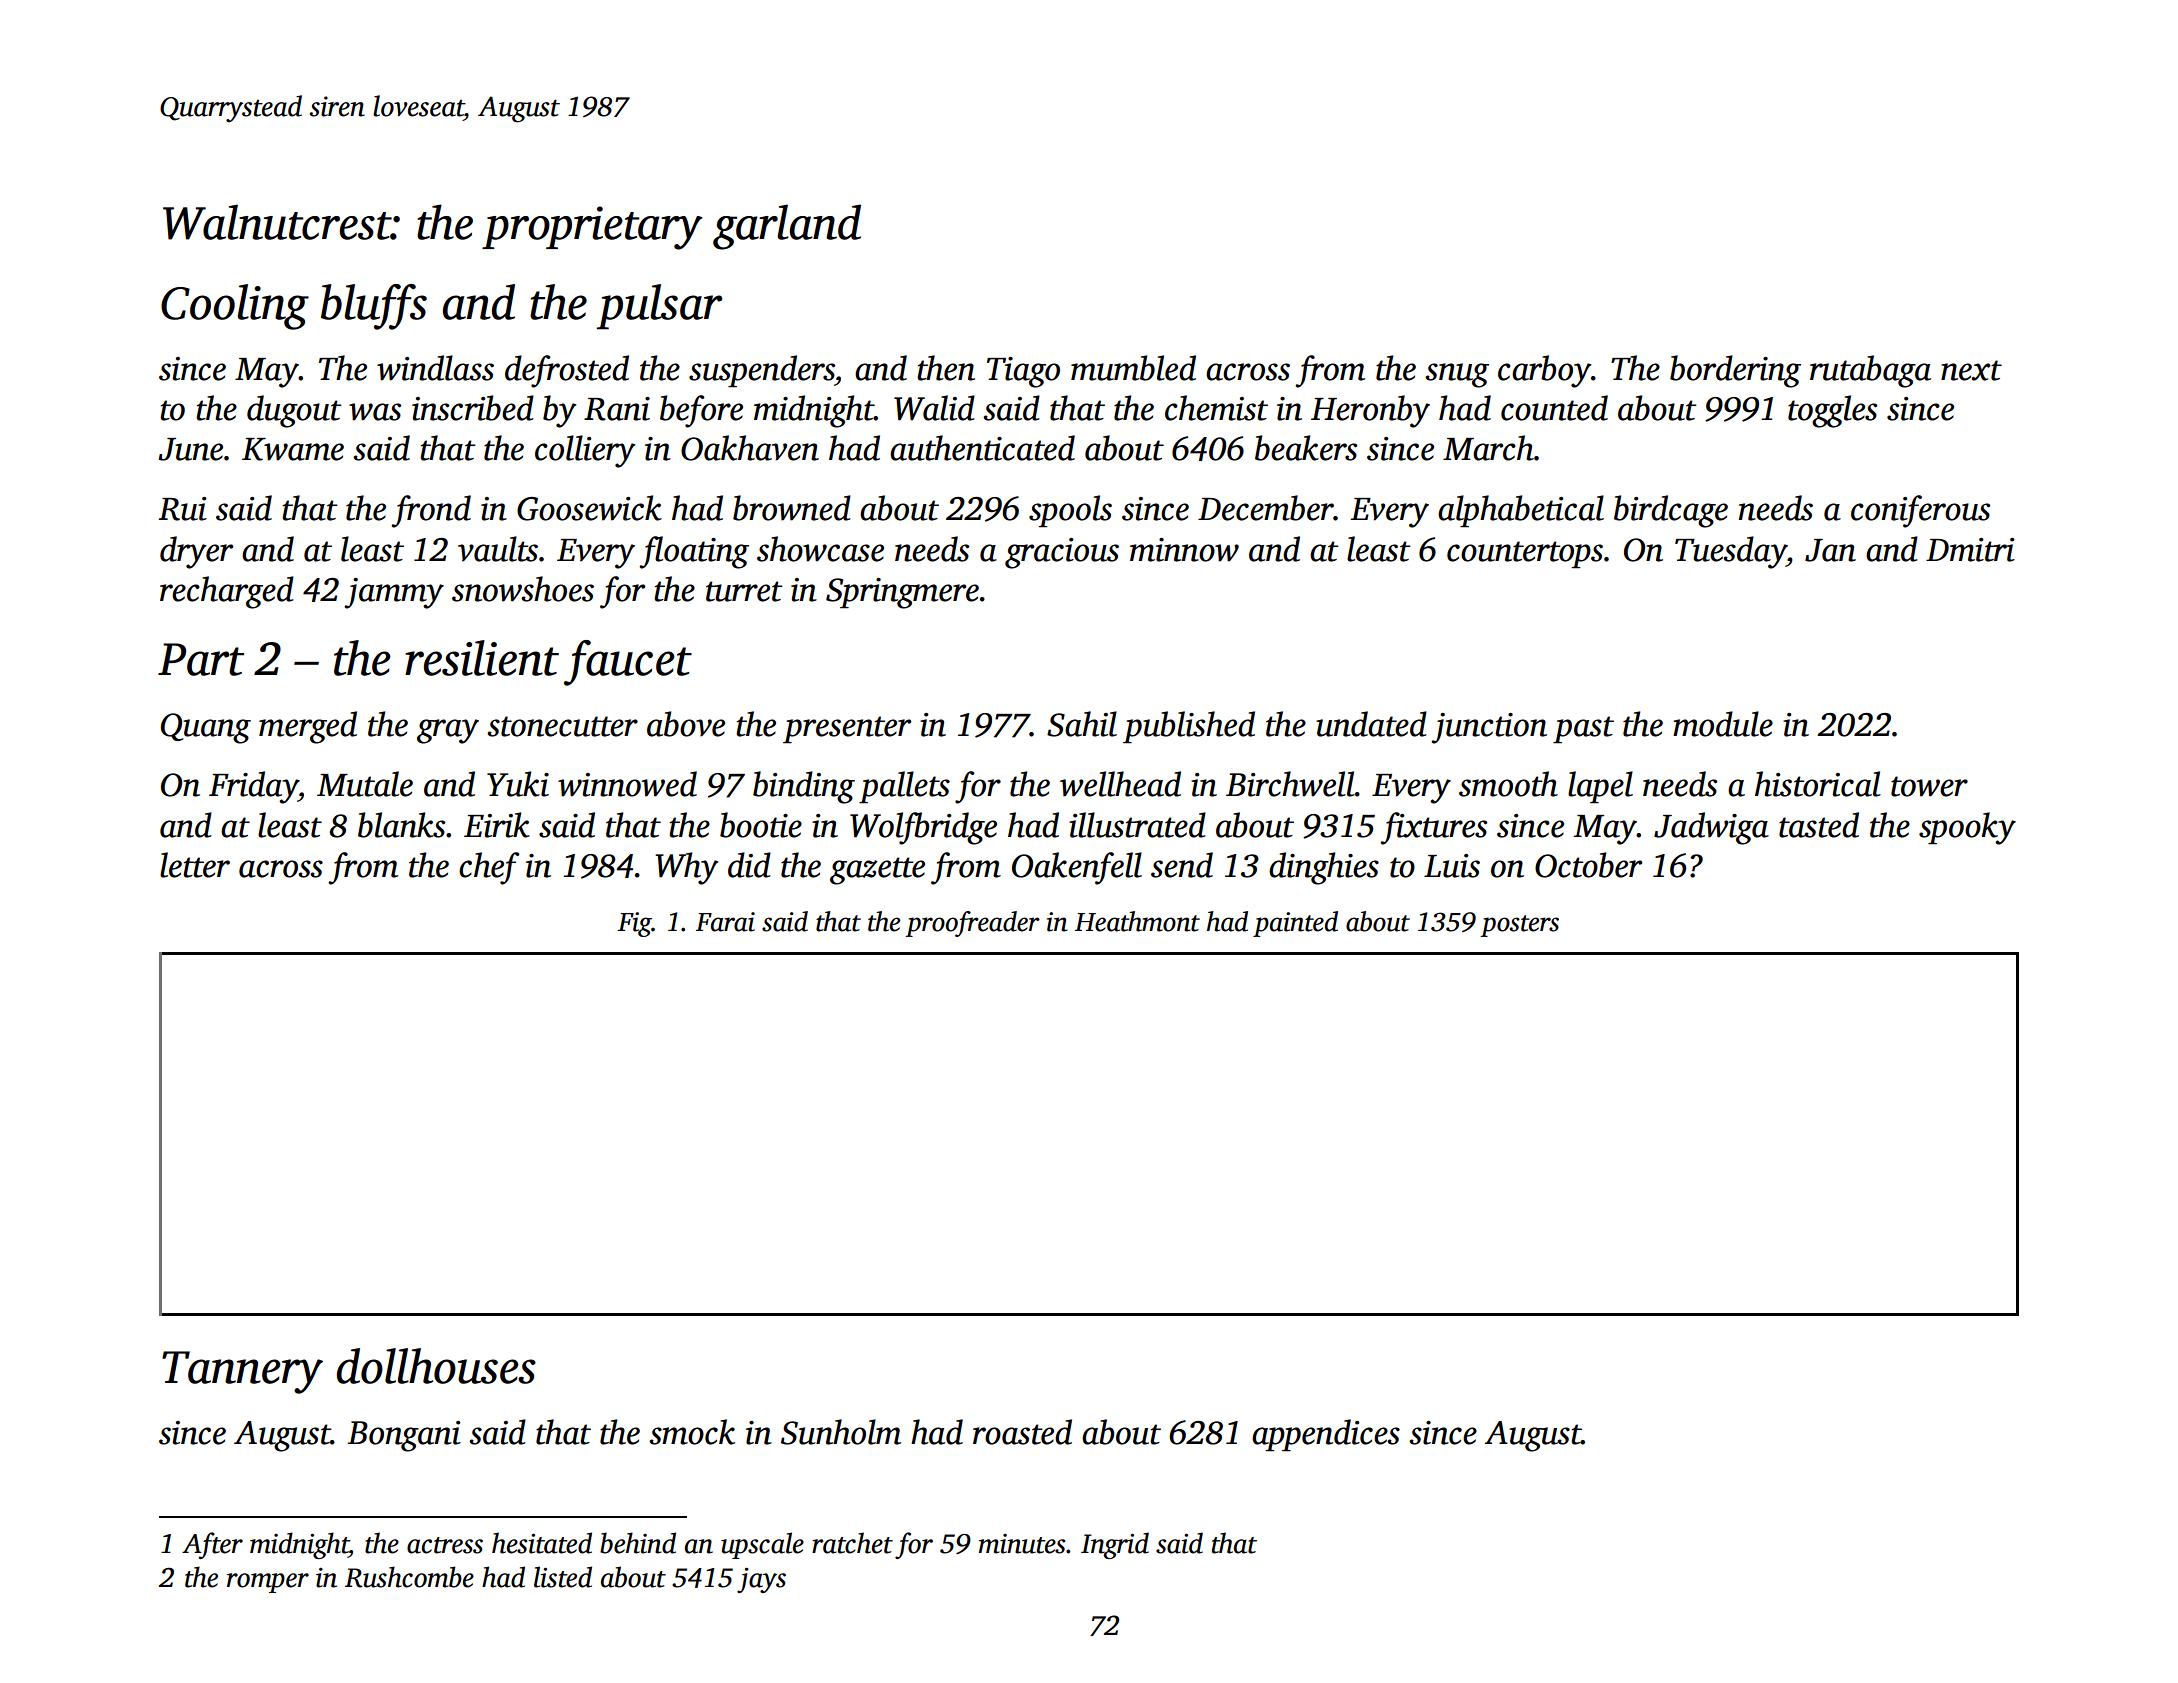 This screenshot has width=2178, height=1683. I want to click on painted, so click(1295, 924).
